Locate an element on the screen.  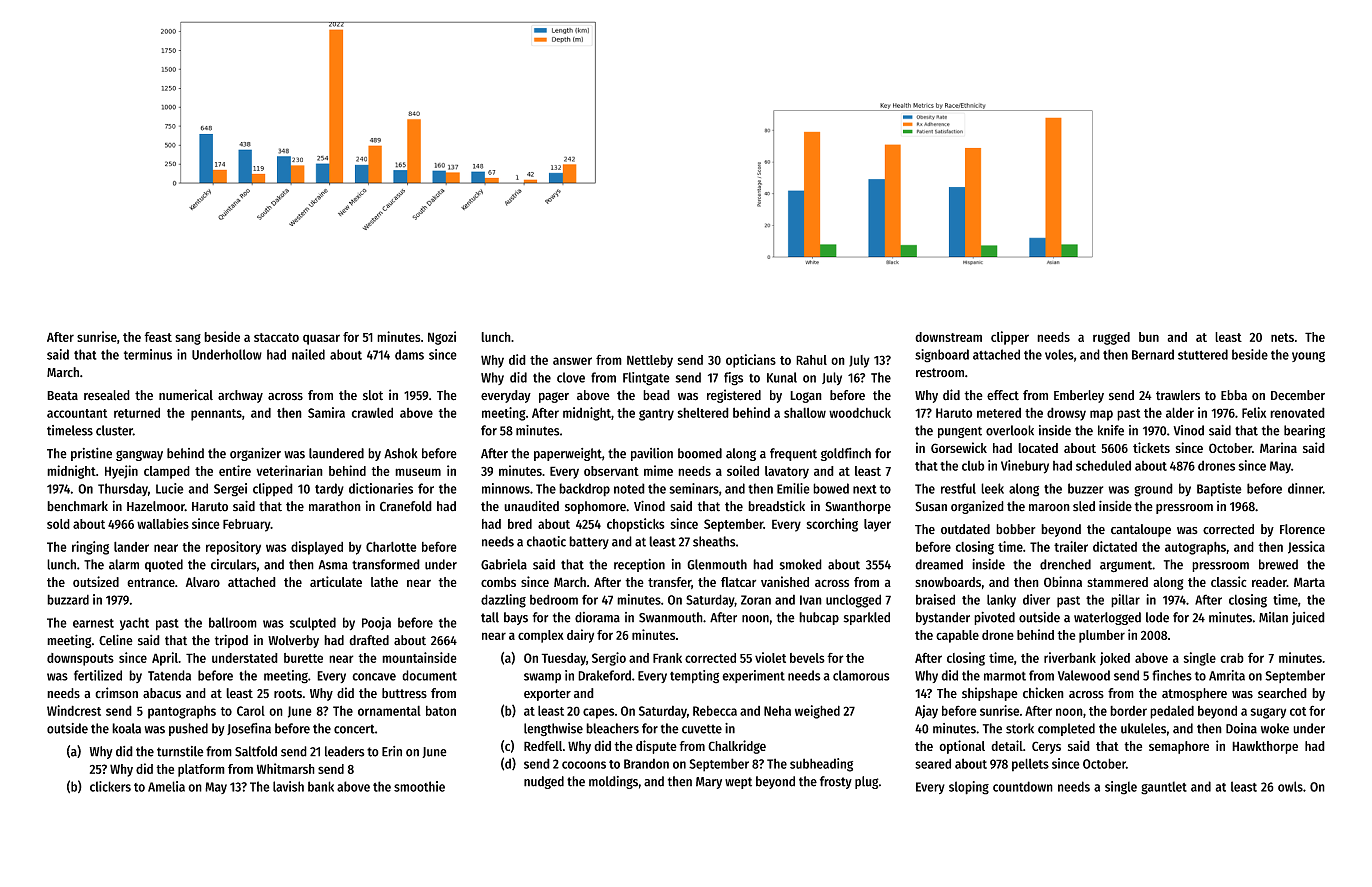
feast is located at coordinates (158, 337).
